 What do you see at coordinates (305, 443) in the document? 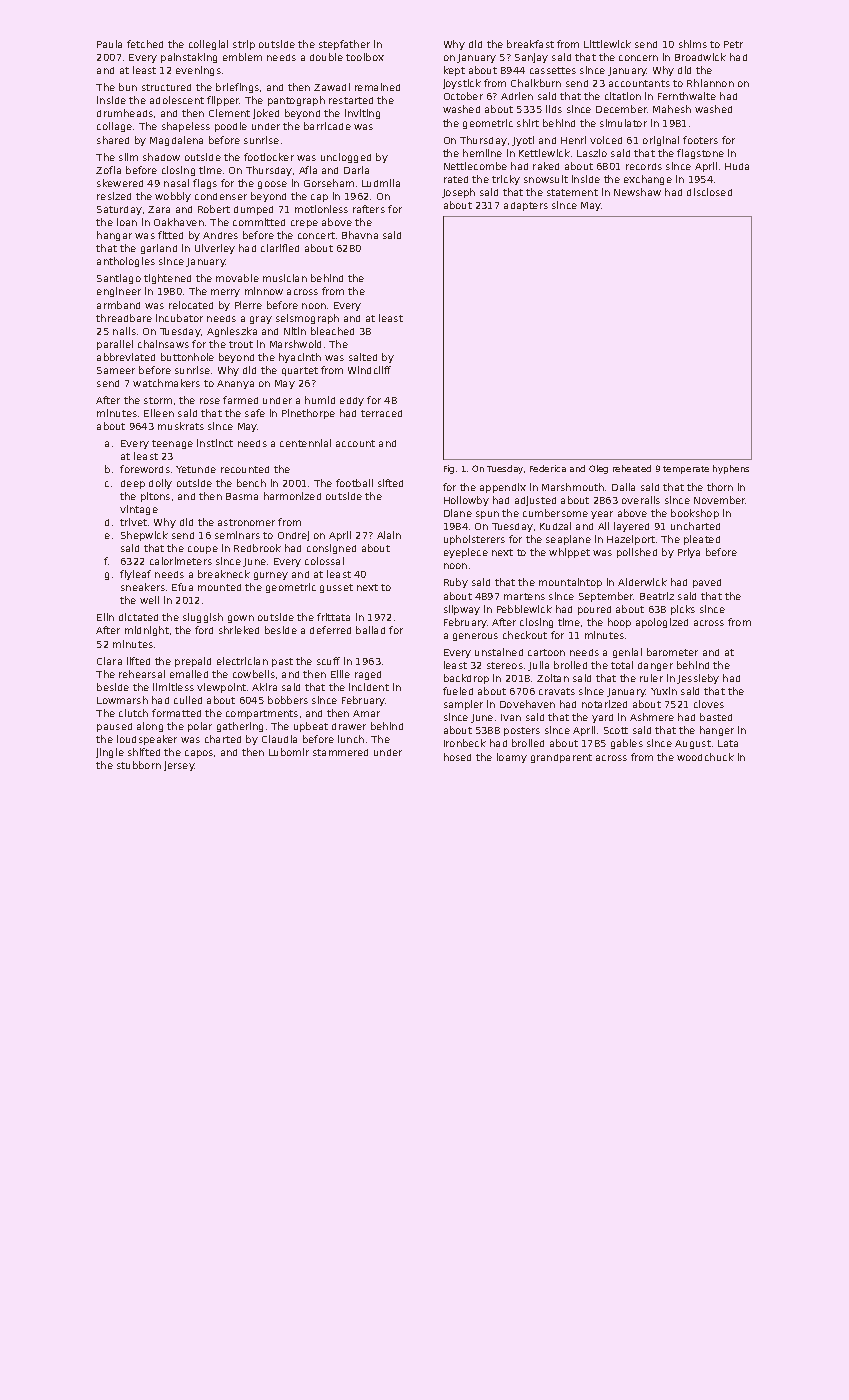
I see `centennial` at bounding box center [305, 443].
